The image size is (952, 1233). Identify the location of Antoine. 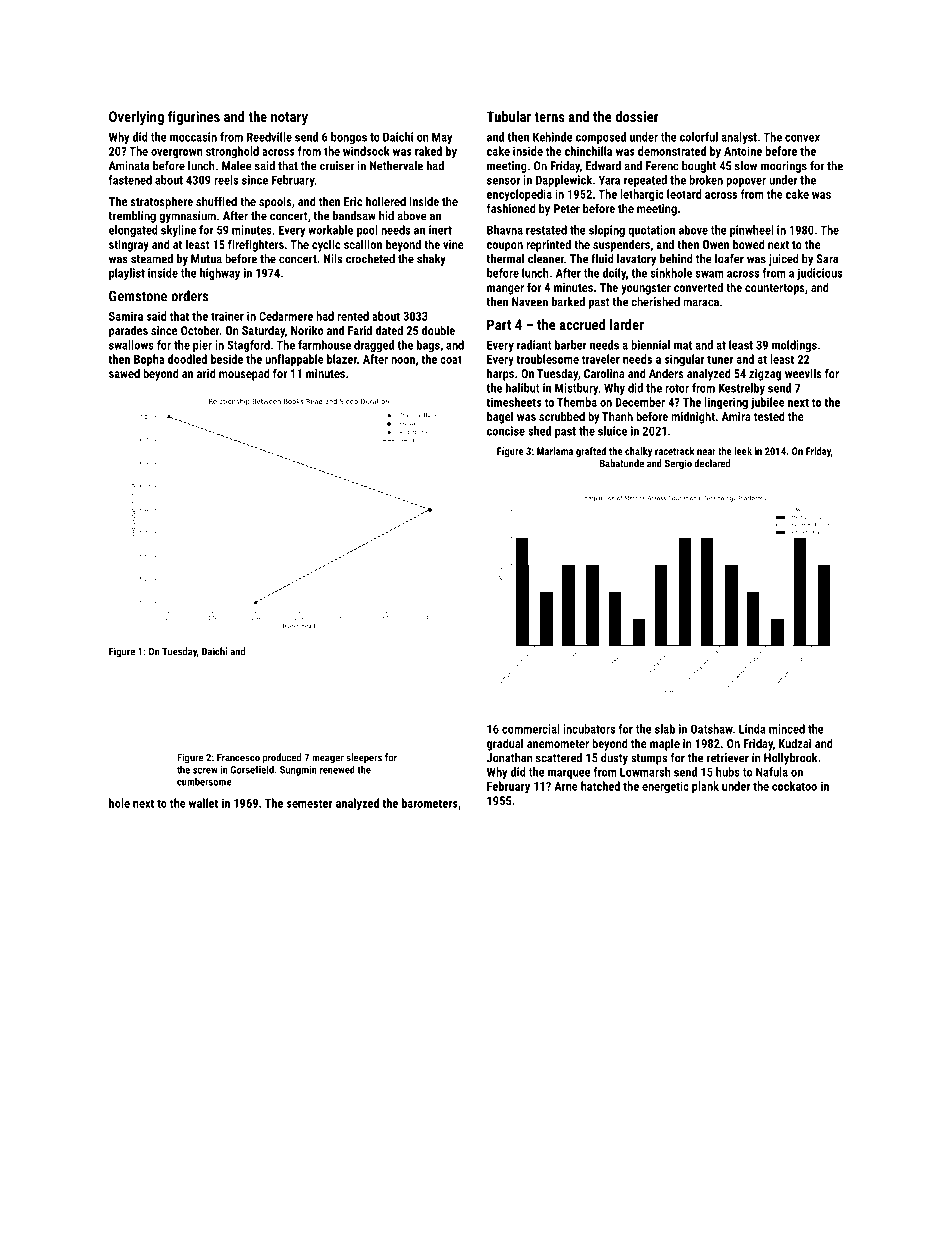
(743, 151).
